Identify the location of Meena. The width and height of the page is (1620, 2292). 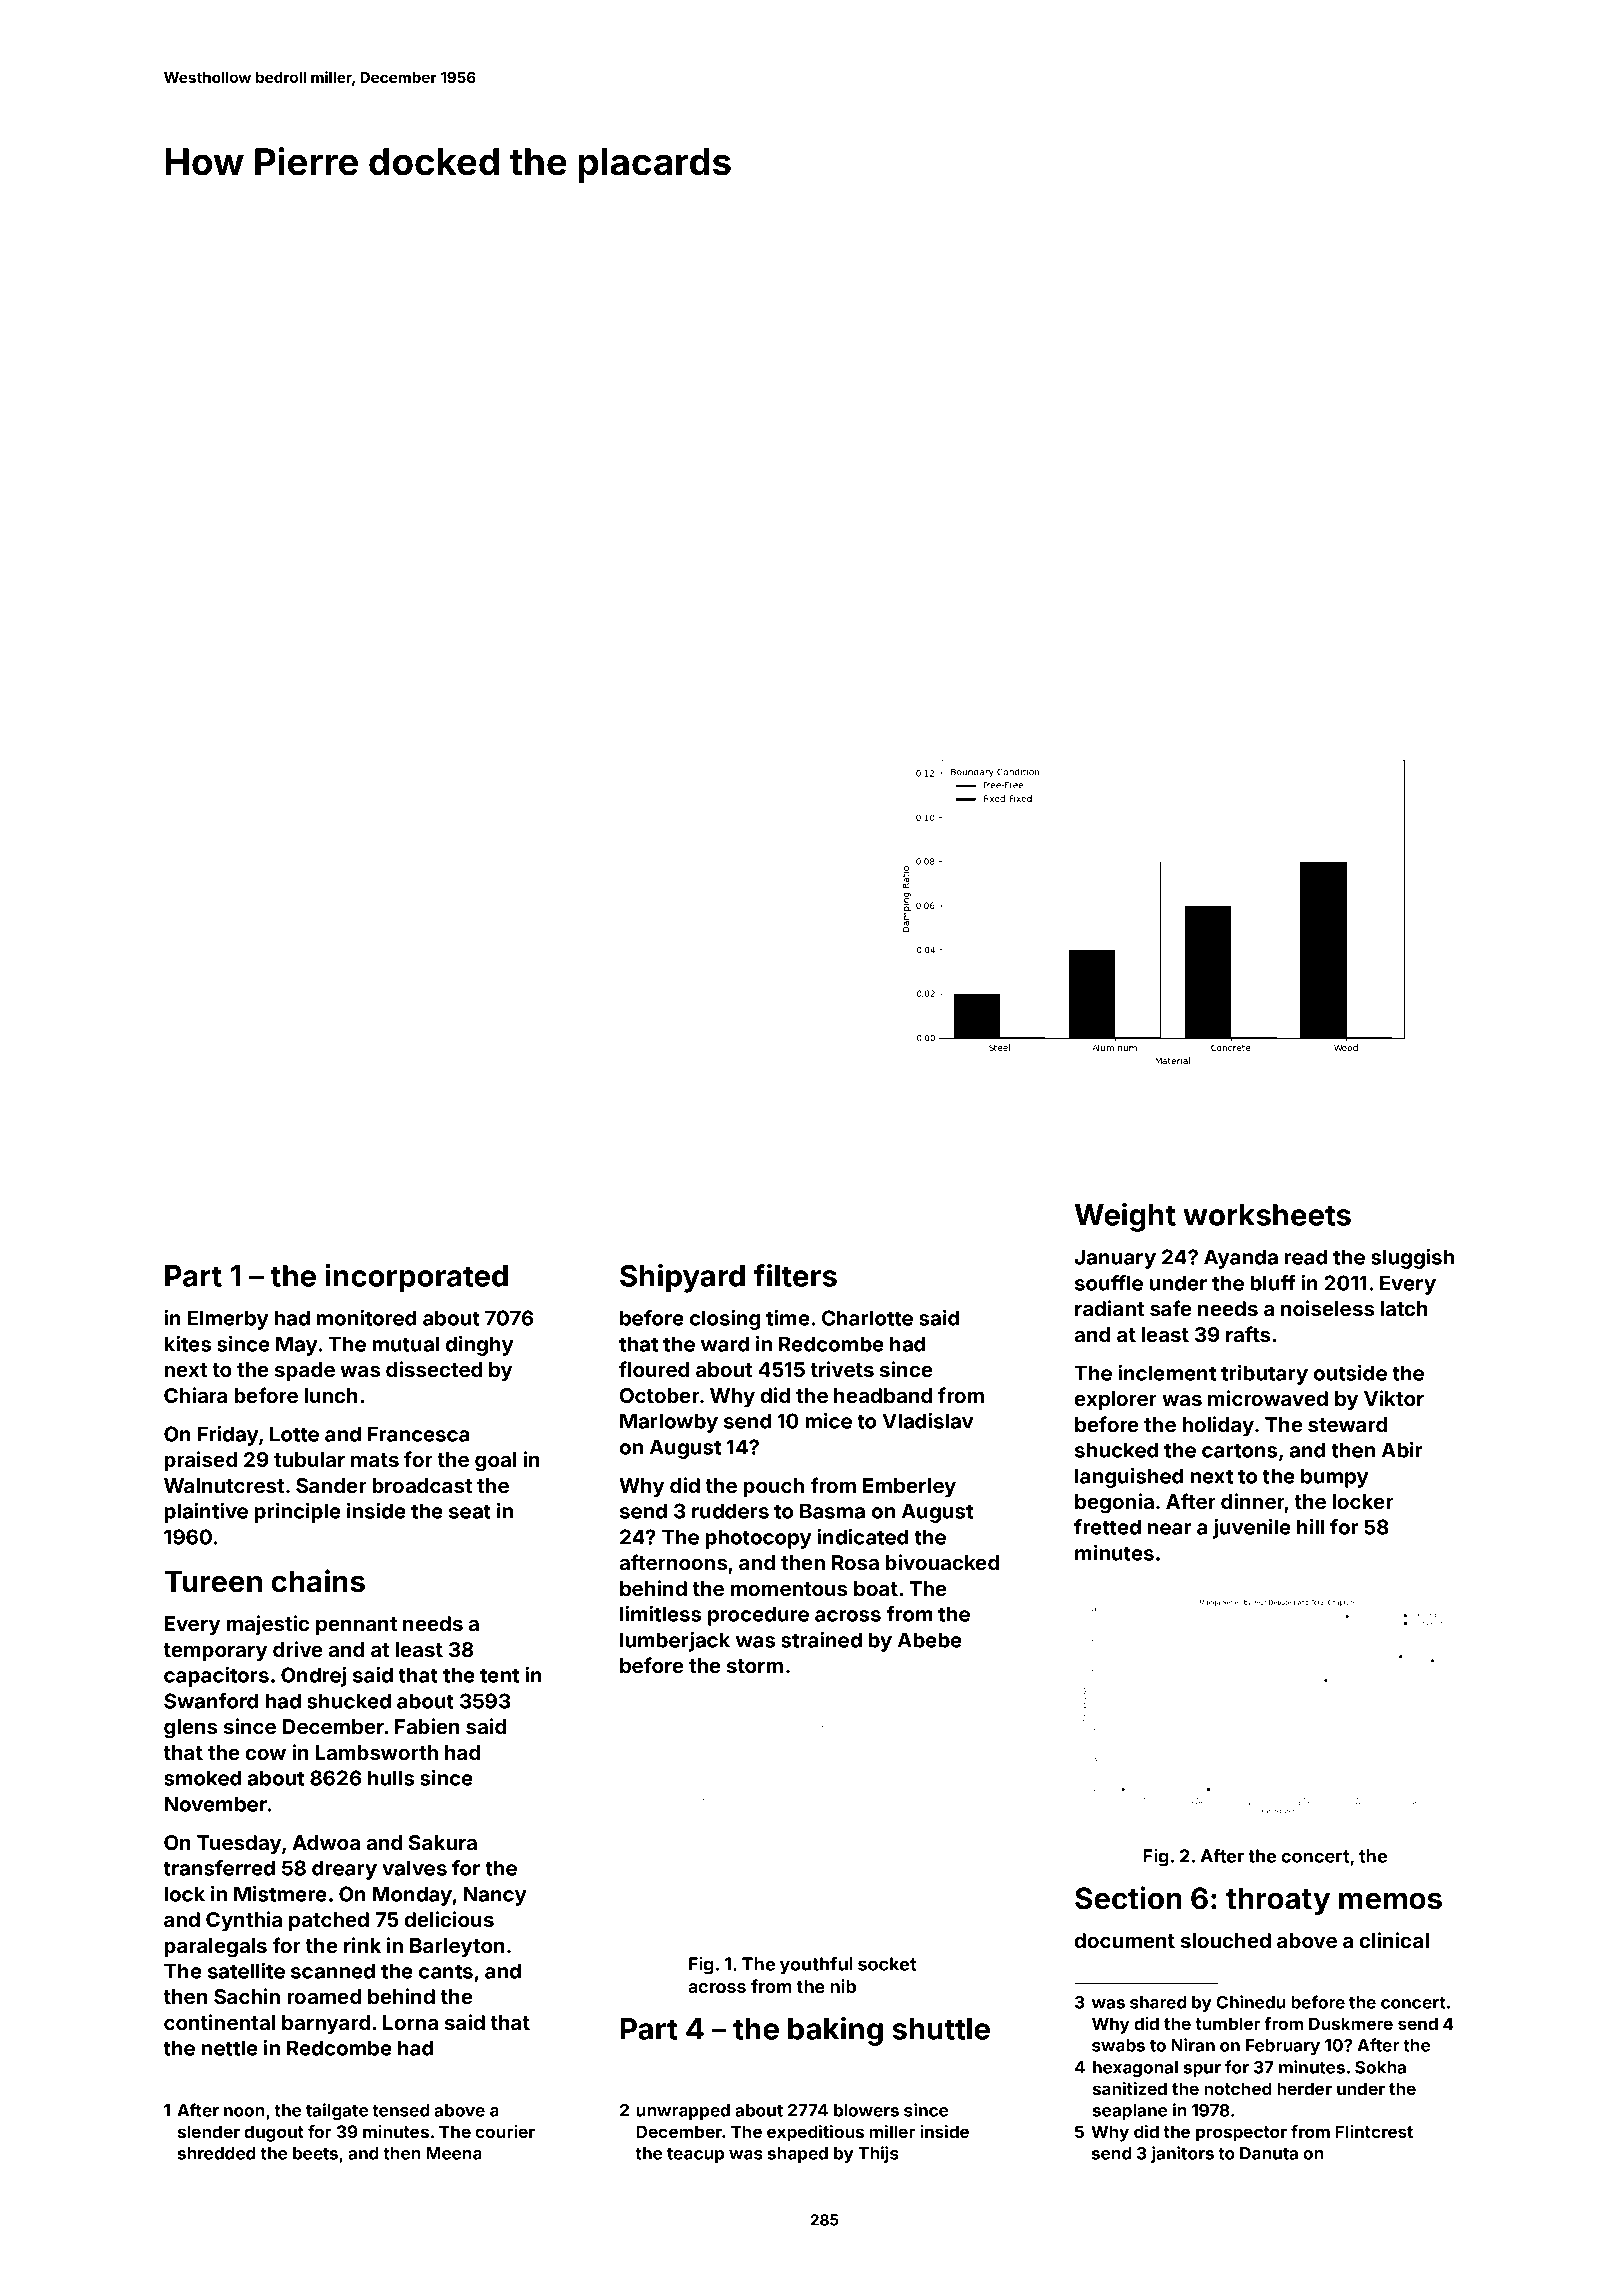
(454, 2153).
